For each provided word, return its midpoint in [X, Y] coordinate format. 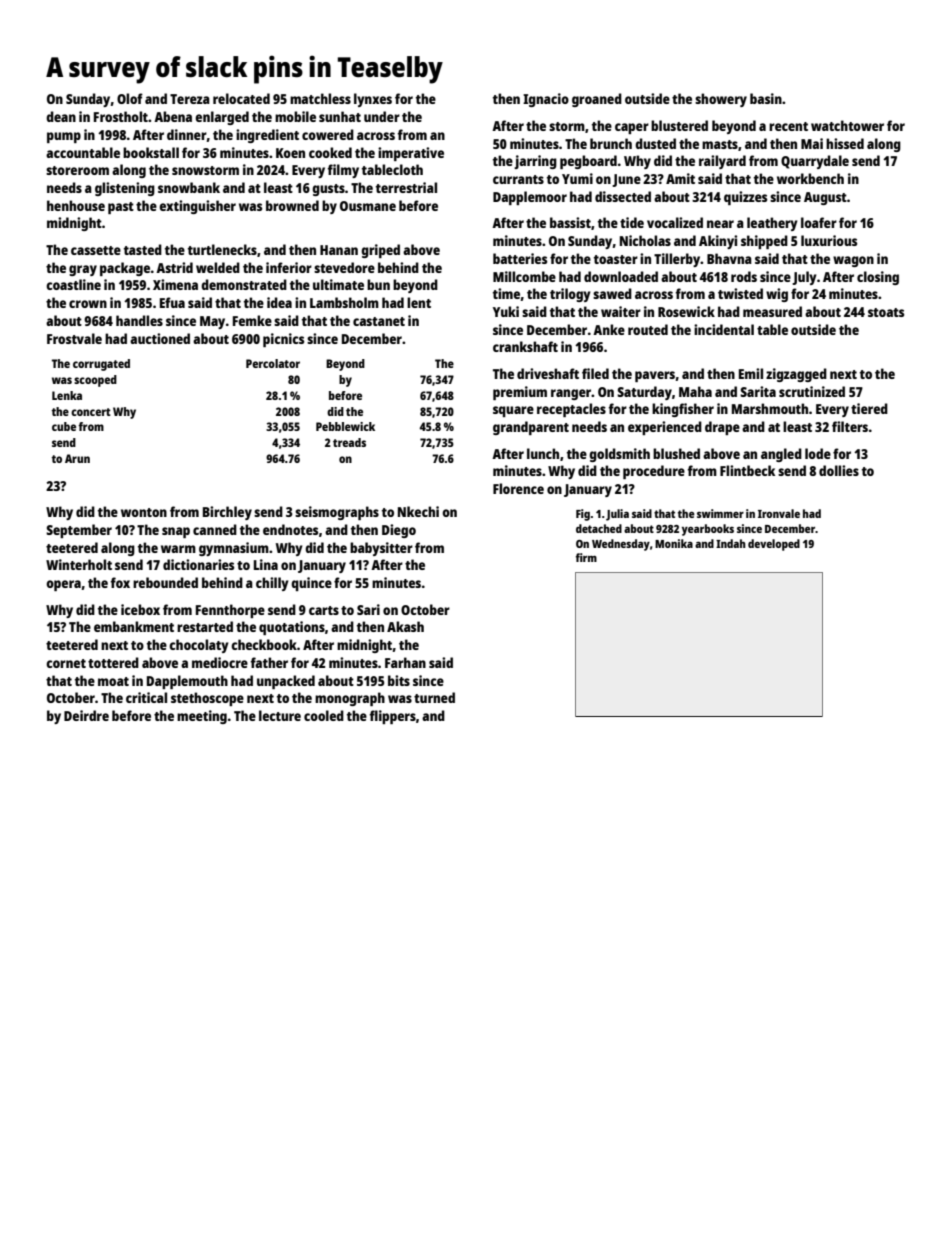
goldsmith [619, 455]
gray [83, 270]
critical [146, 697]
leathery [772, 224]
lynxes [373, 100]
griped [380, 251]
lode [818, 453]
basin [766, 98]
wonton [144, 512]
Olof [130, 98]
